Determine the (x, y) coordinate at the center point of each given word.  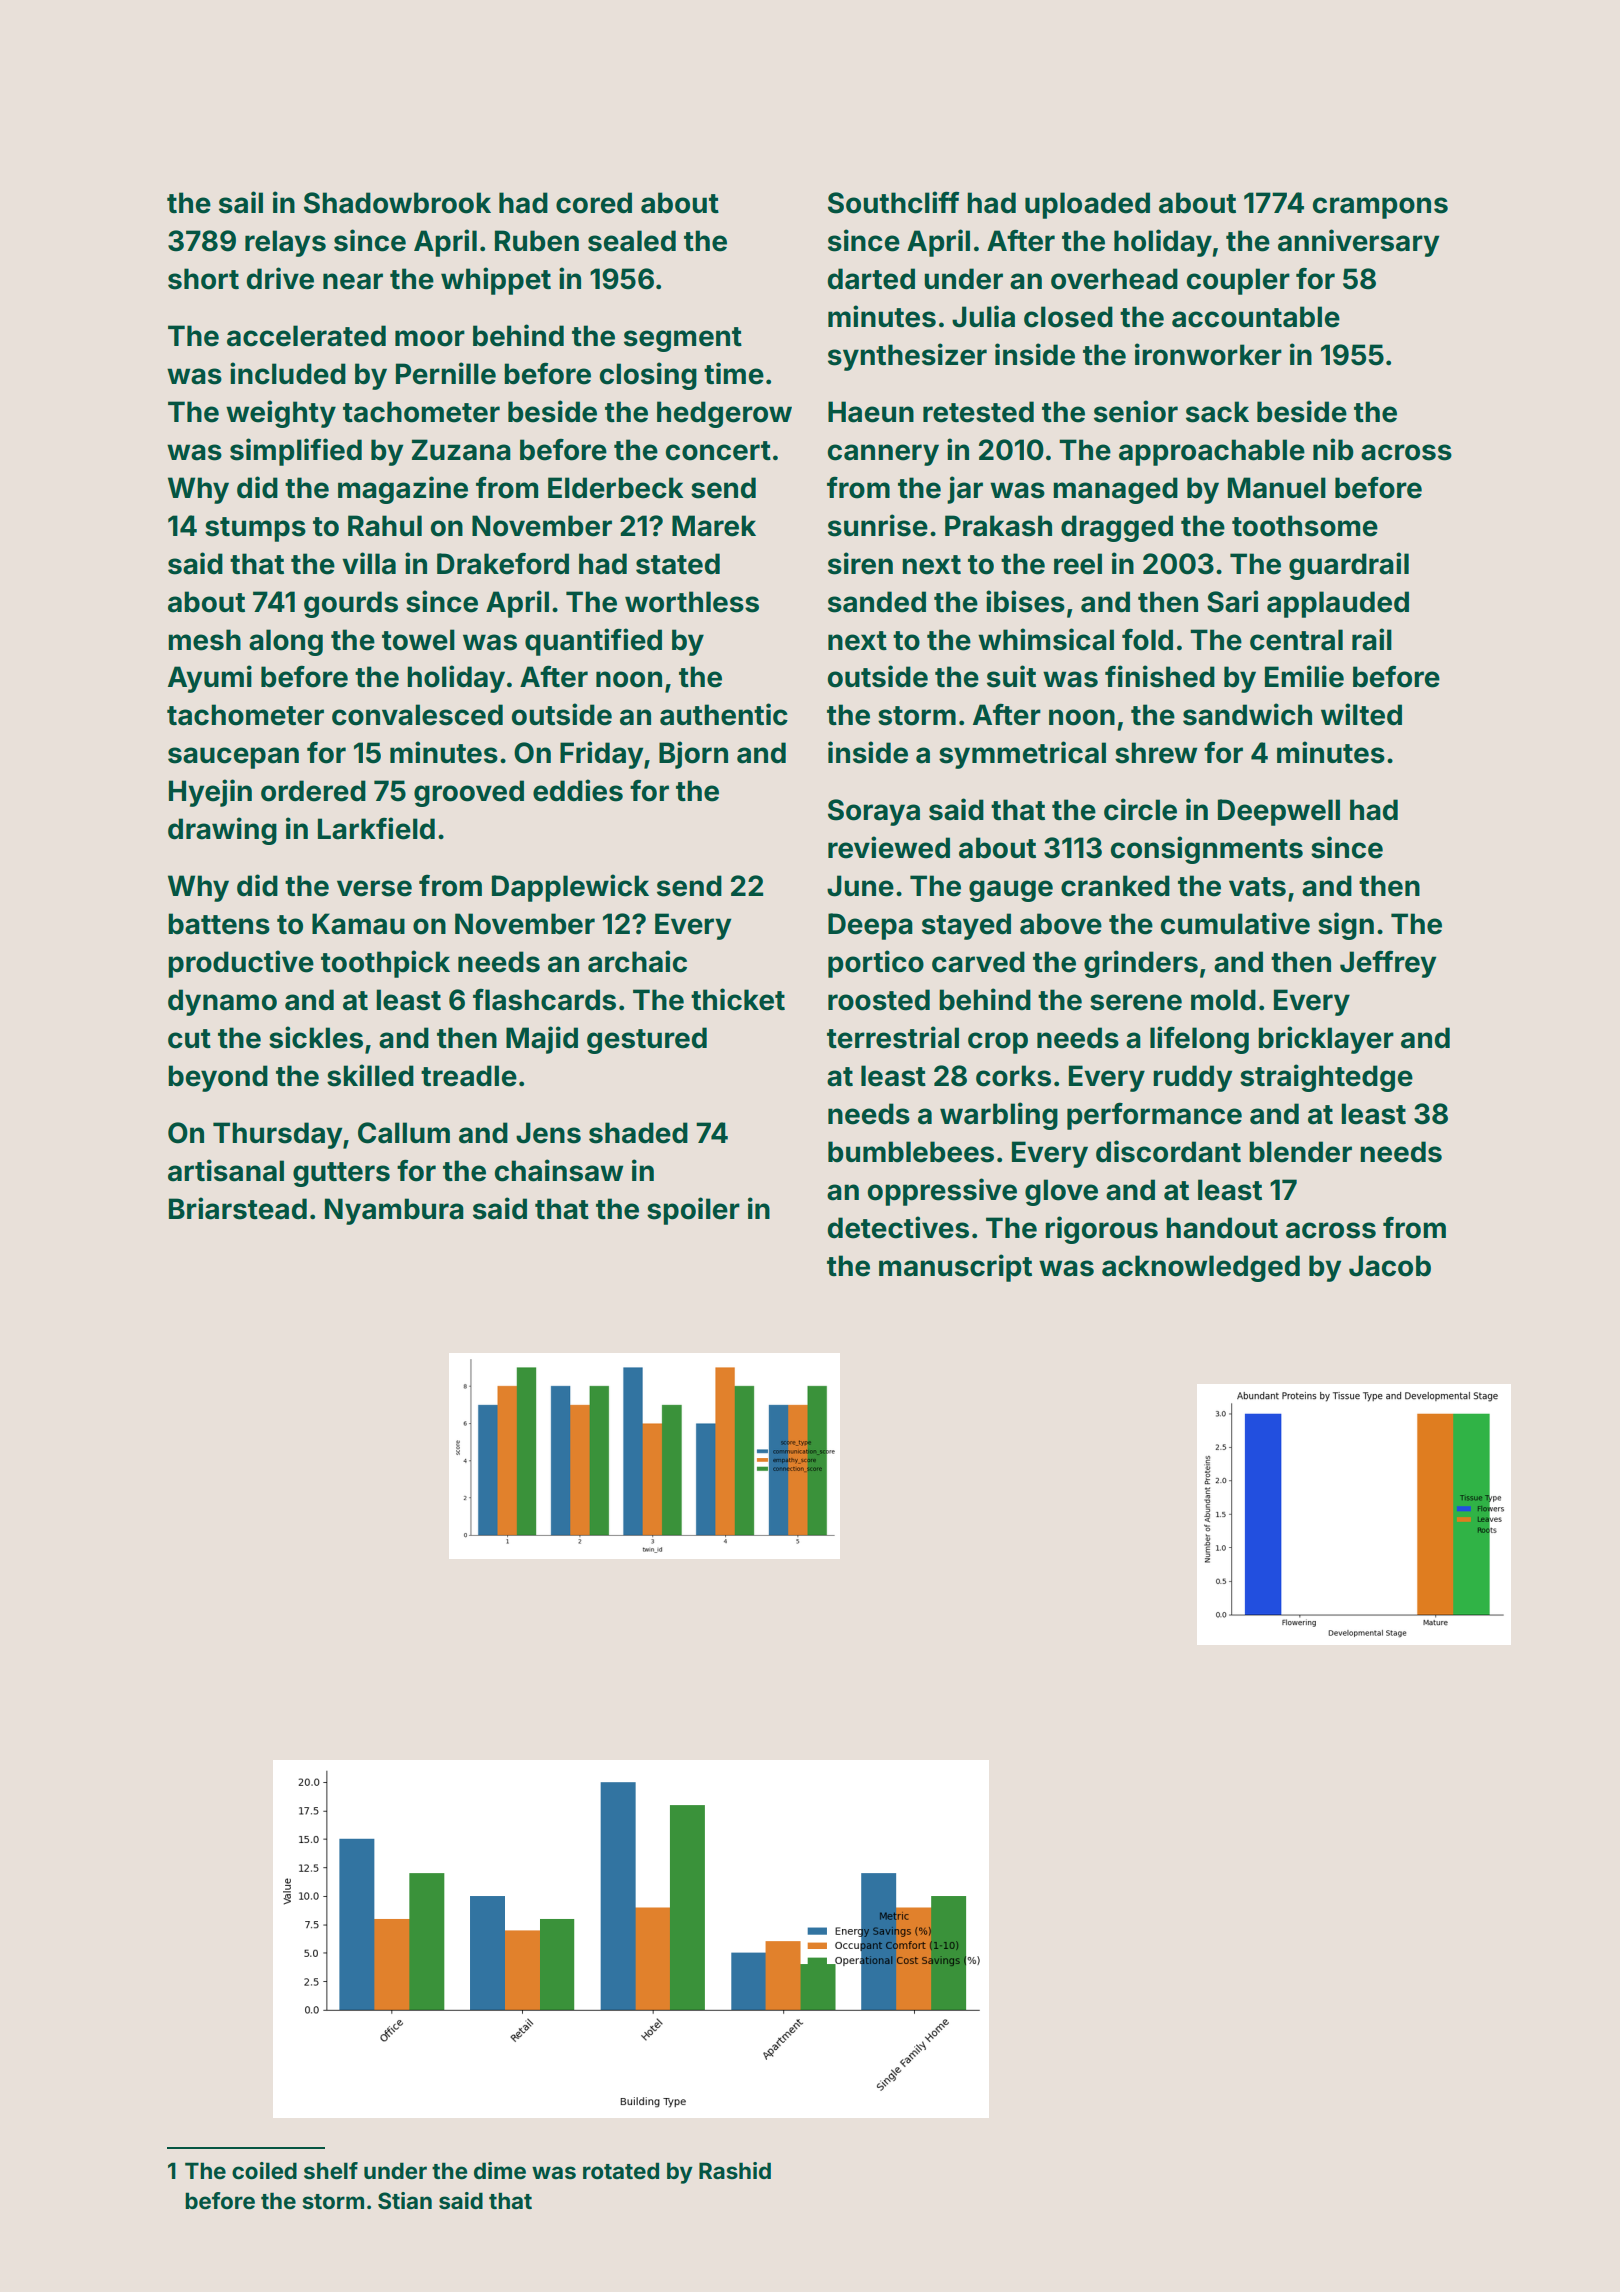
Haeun (871, 412)
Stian (405, 2200)
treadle (469, 1076)
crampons (1380, 208)
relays (285, 243)
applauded (1338, 604)
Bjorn (693, 755)
